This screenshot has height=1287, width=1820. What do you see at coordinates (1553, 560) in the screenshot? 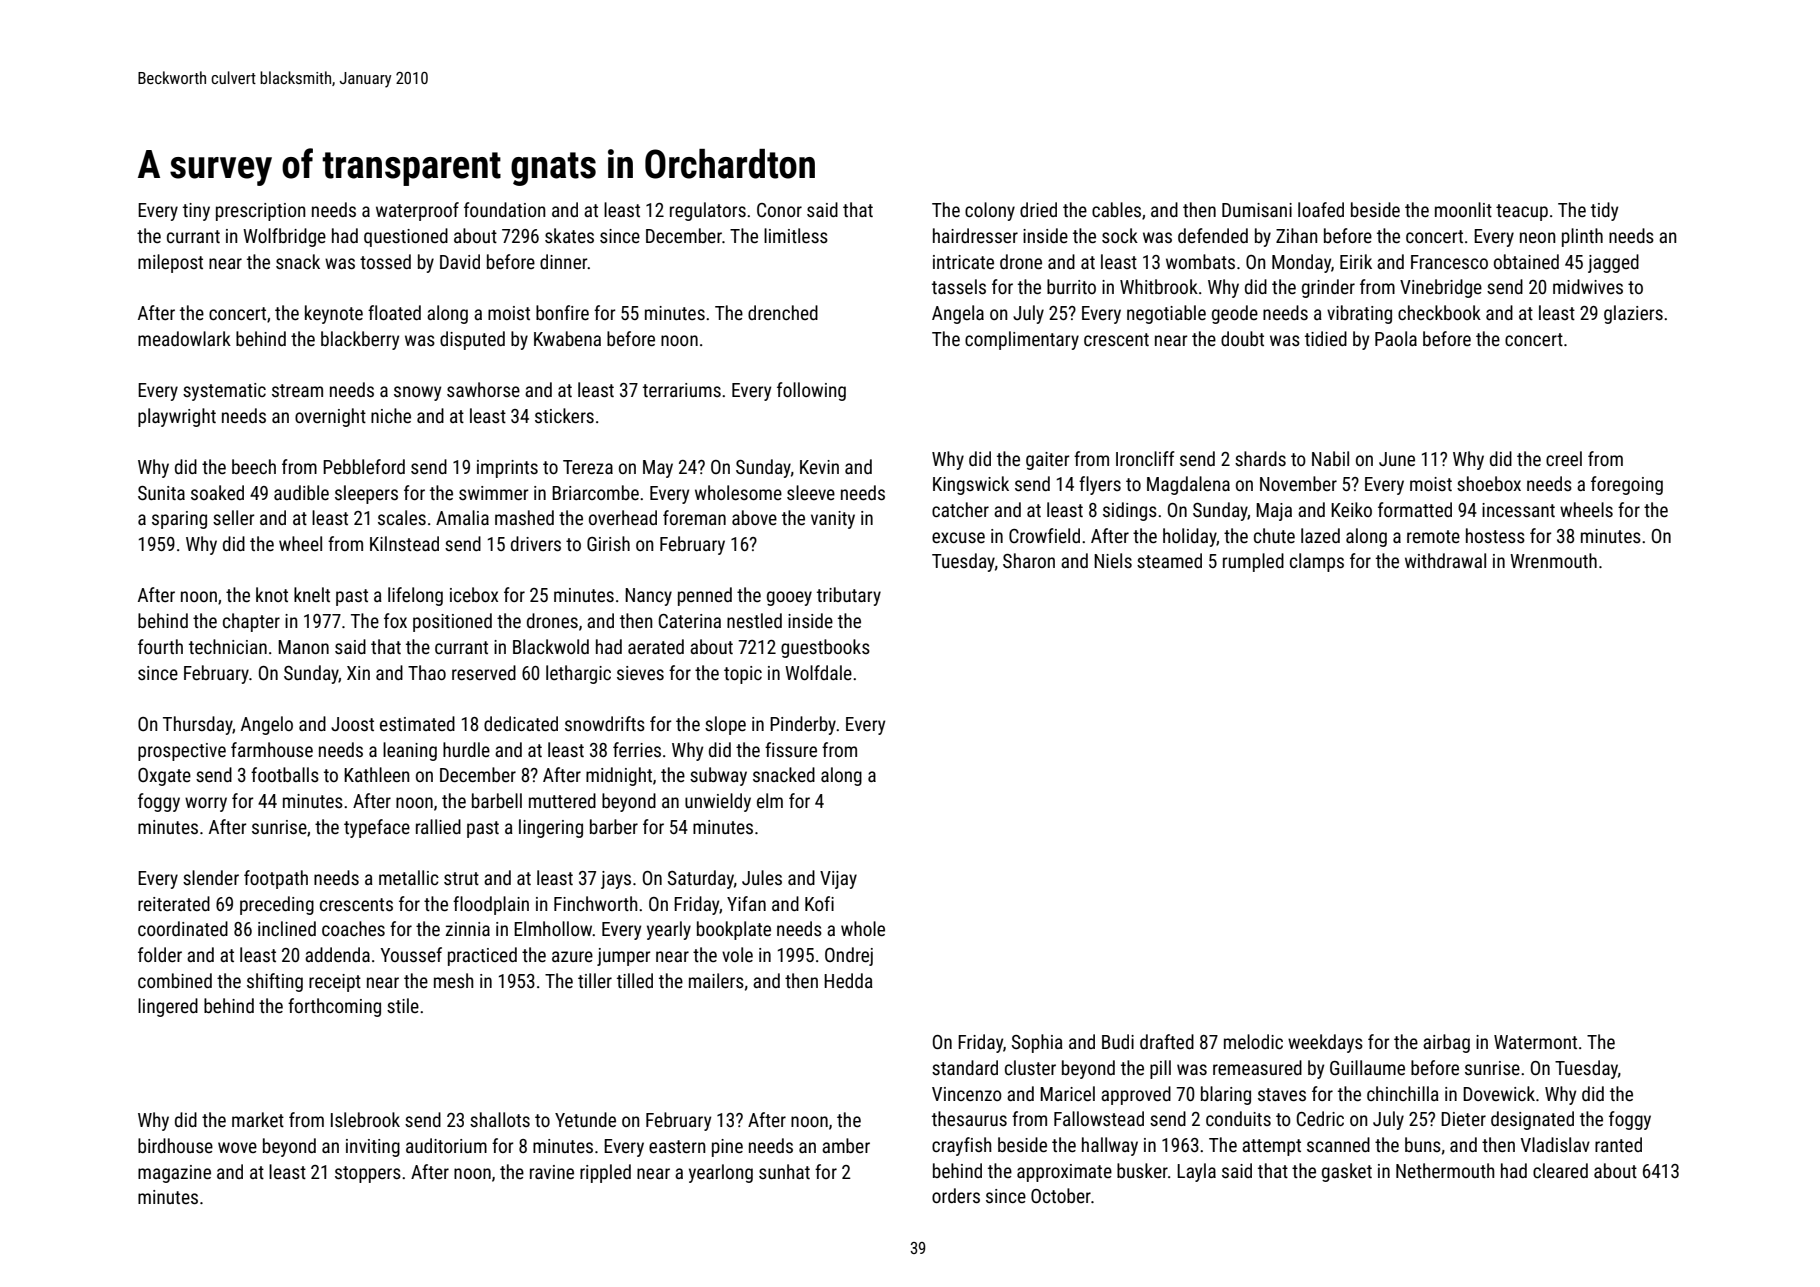
I see `Wrenmouth` at bounding box center [1553, 560].
